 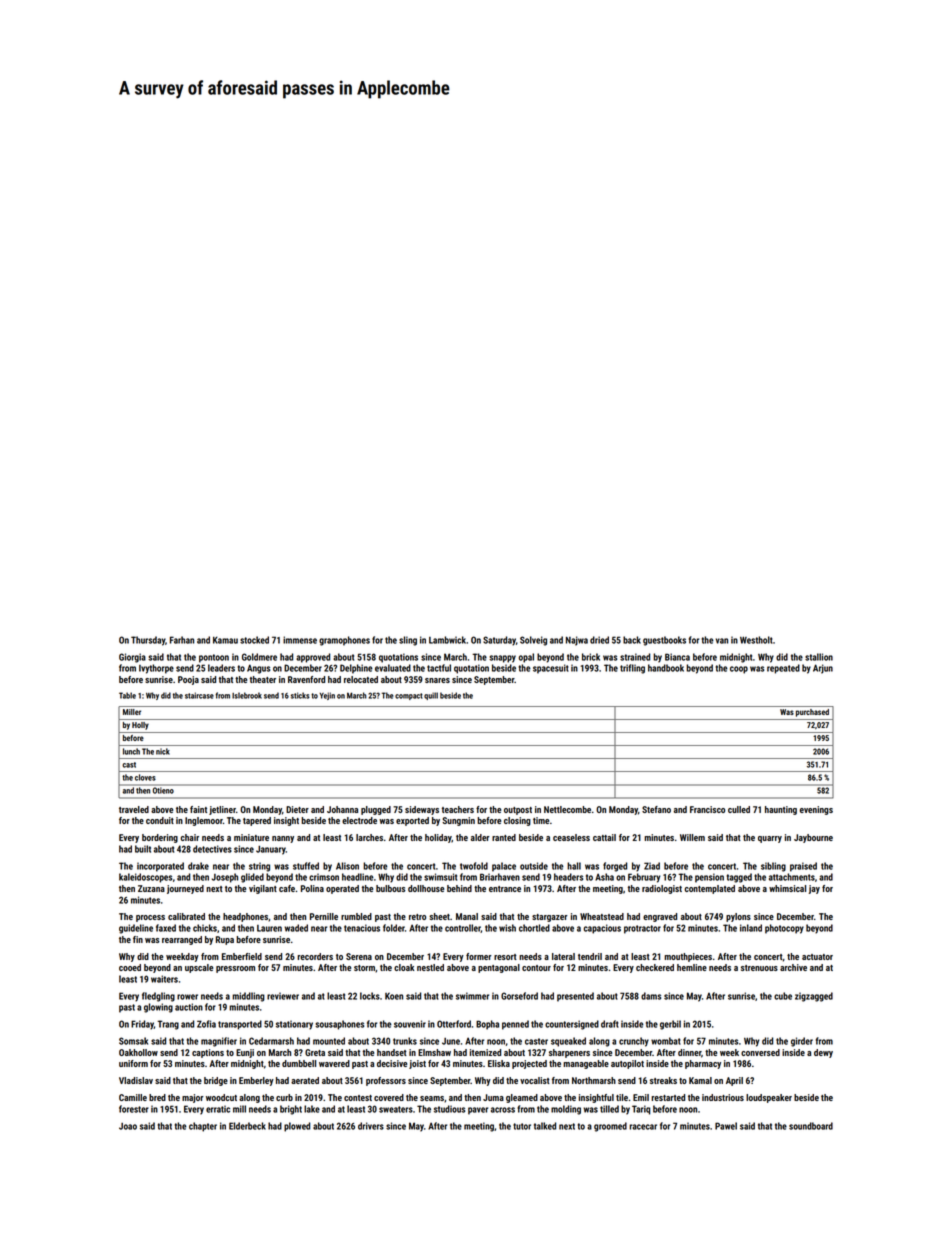 I want to click on nanny, so click(x=283, y=839).
